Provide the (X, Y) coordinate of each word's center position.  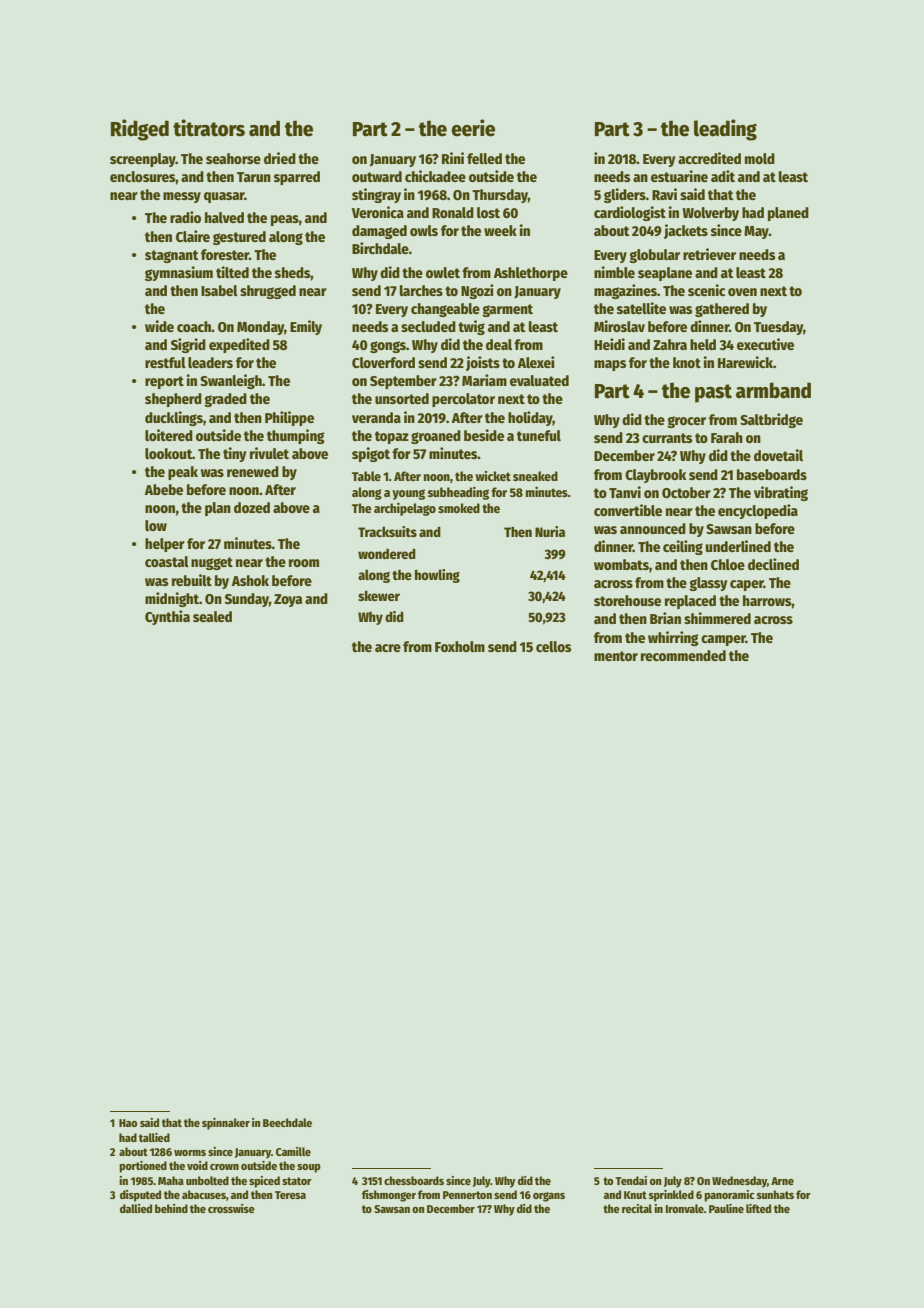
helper (165, 545)
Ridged (140, 130)
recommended (683, 655)
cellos (554, 646)
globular (654, 256)
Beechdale (287, 1122)
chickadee (435, 176)
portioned (143, 1167)
